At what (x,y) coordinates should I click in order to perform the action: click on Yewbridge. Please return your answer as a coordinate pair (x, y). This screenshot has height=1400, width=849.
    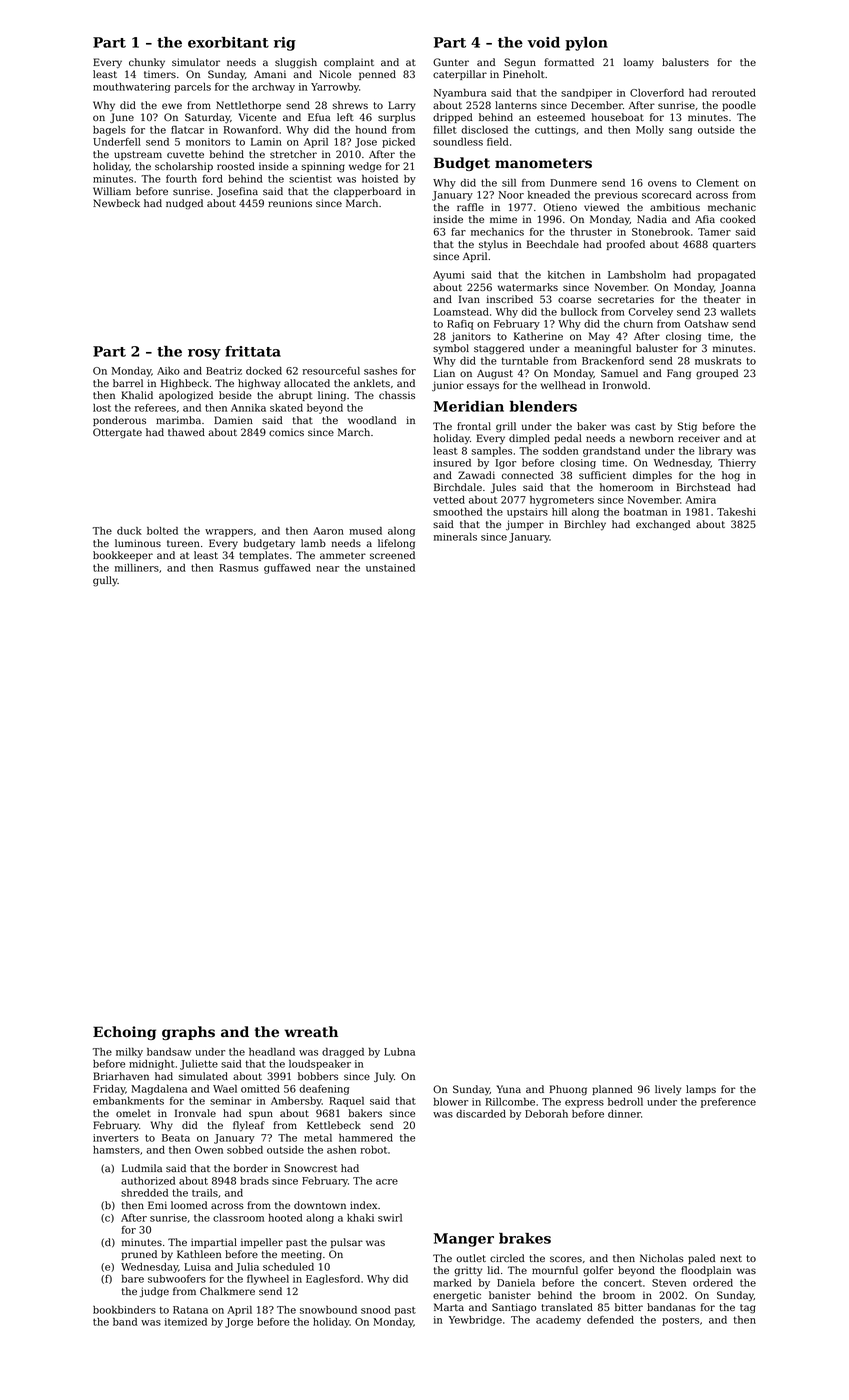
    Looking at the image, I should click on (475, 1321).
